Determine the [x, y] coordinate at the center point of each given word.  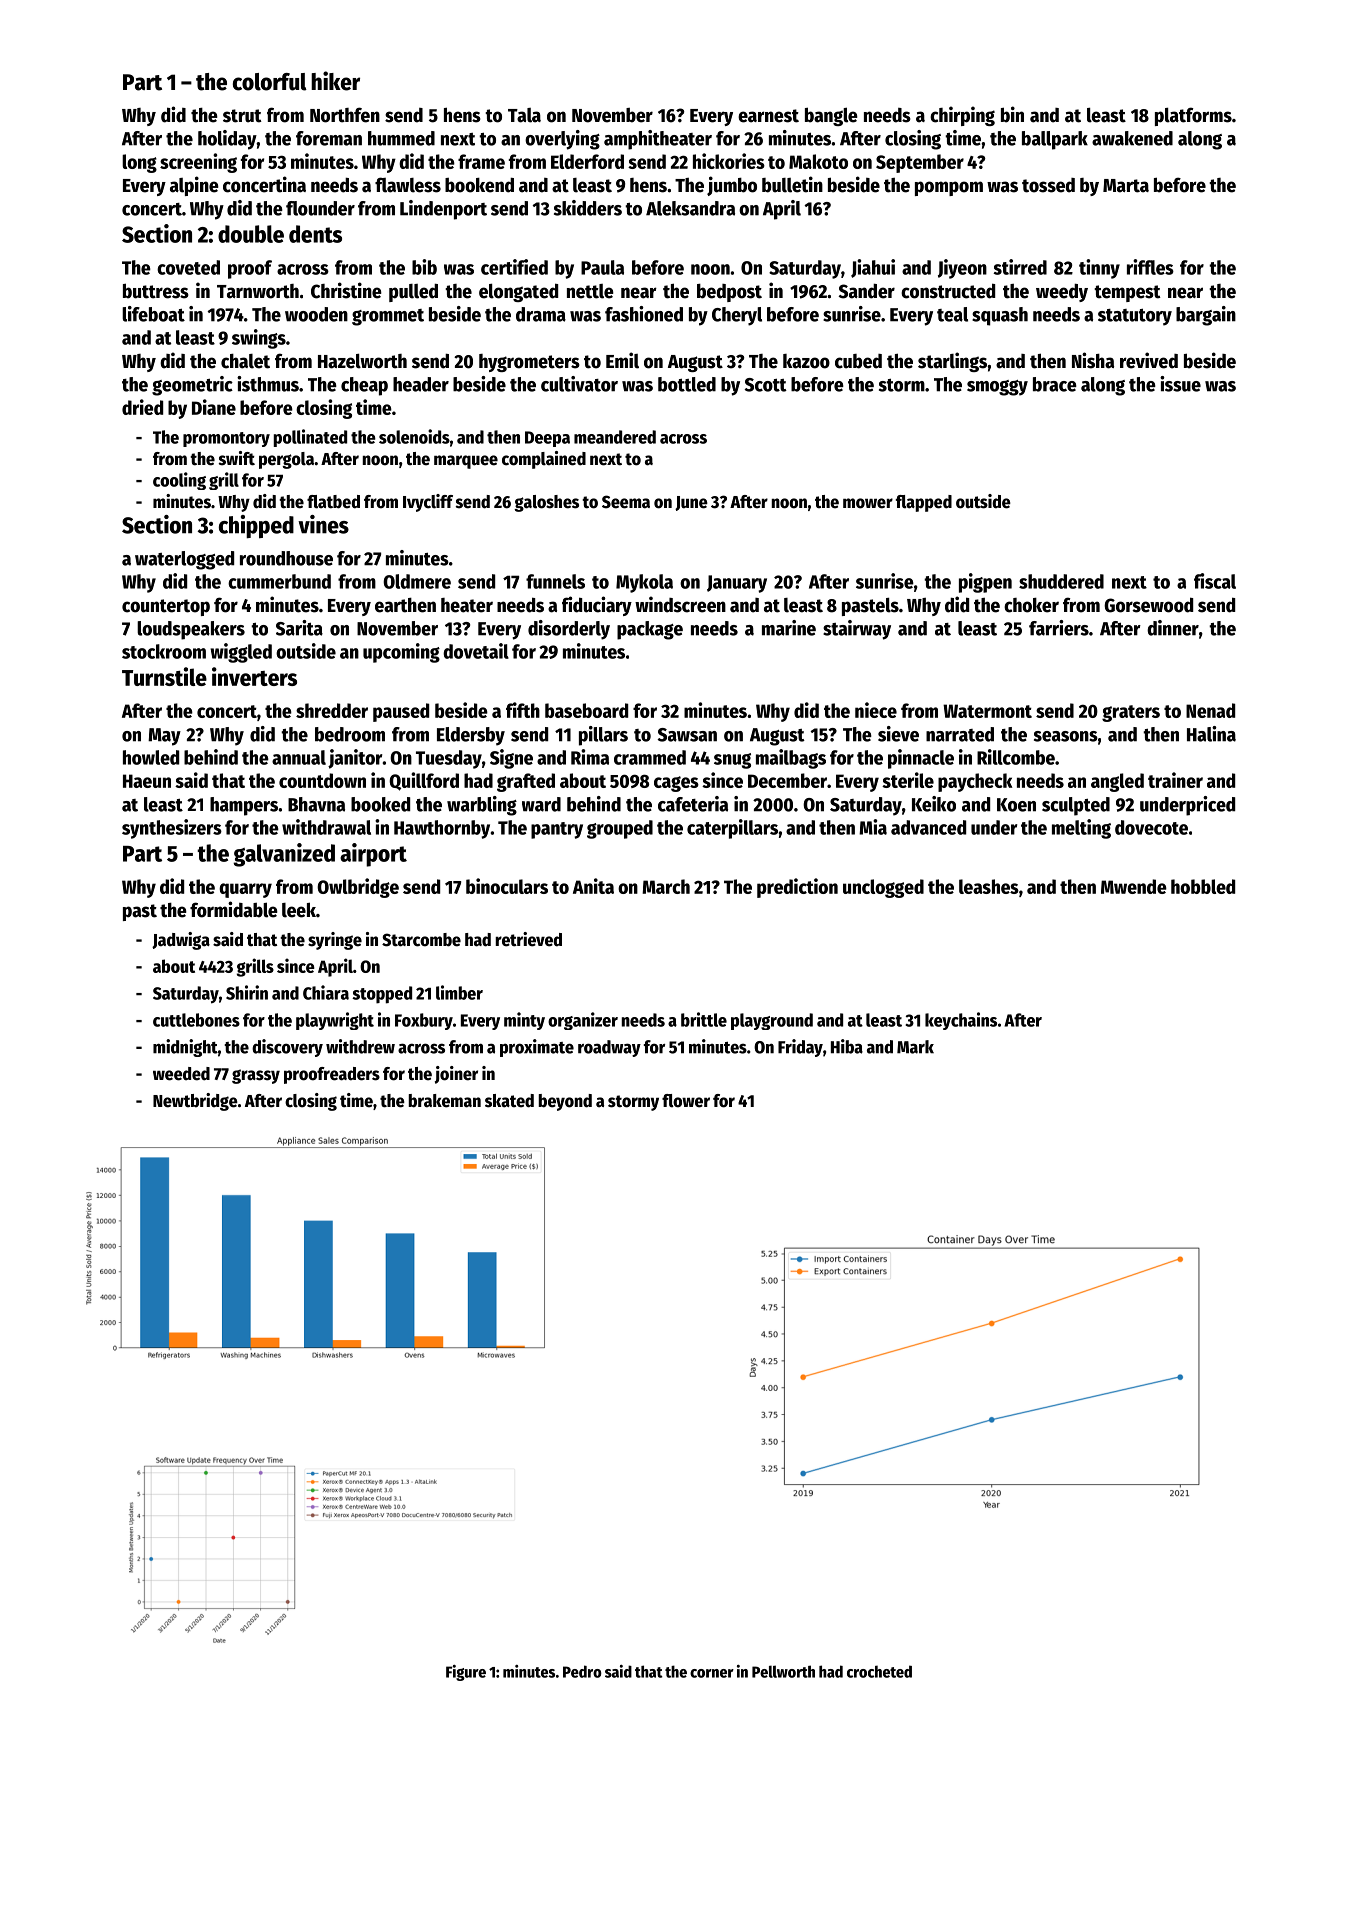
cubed [858, 361]
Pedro [582, 1671]
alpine [194, 186]
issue [1180, 384]
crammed [650, 757]
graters [1131, 713]
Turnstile [164, 676]
